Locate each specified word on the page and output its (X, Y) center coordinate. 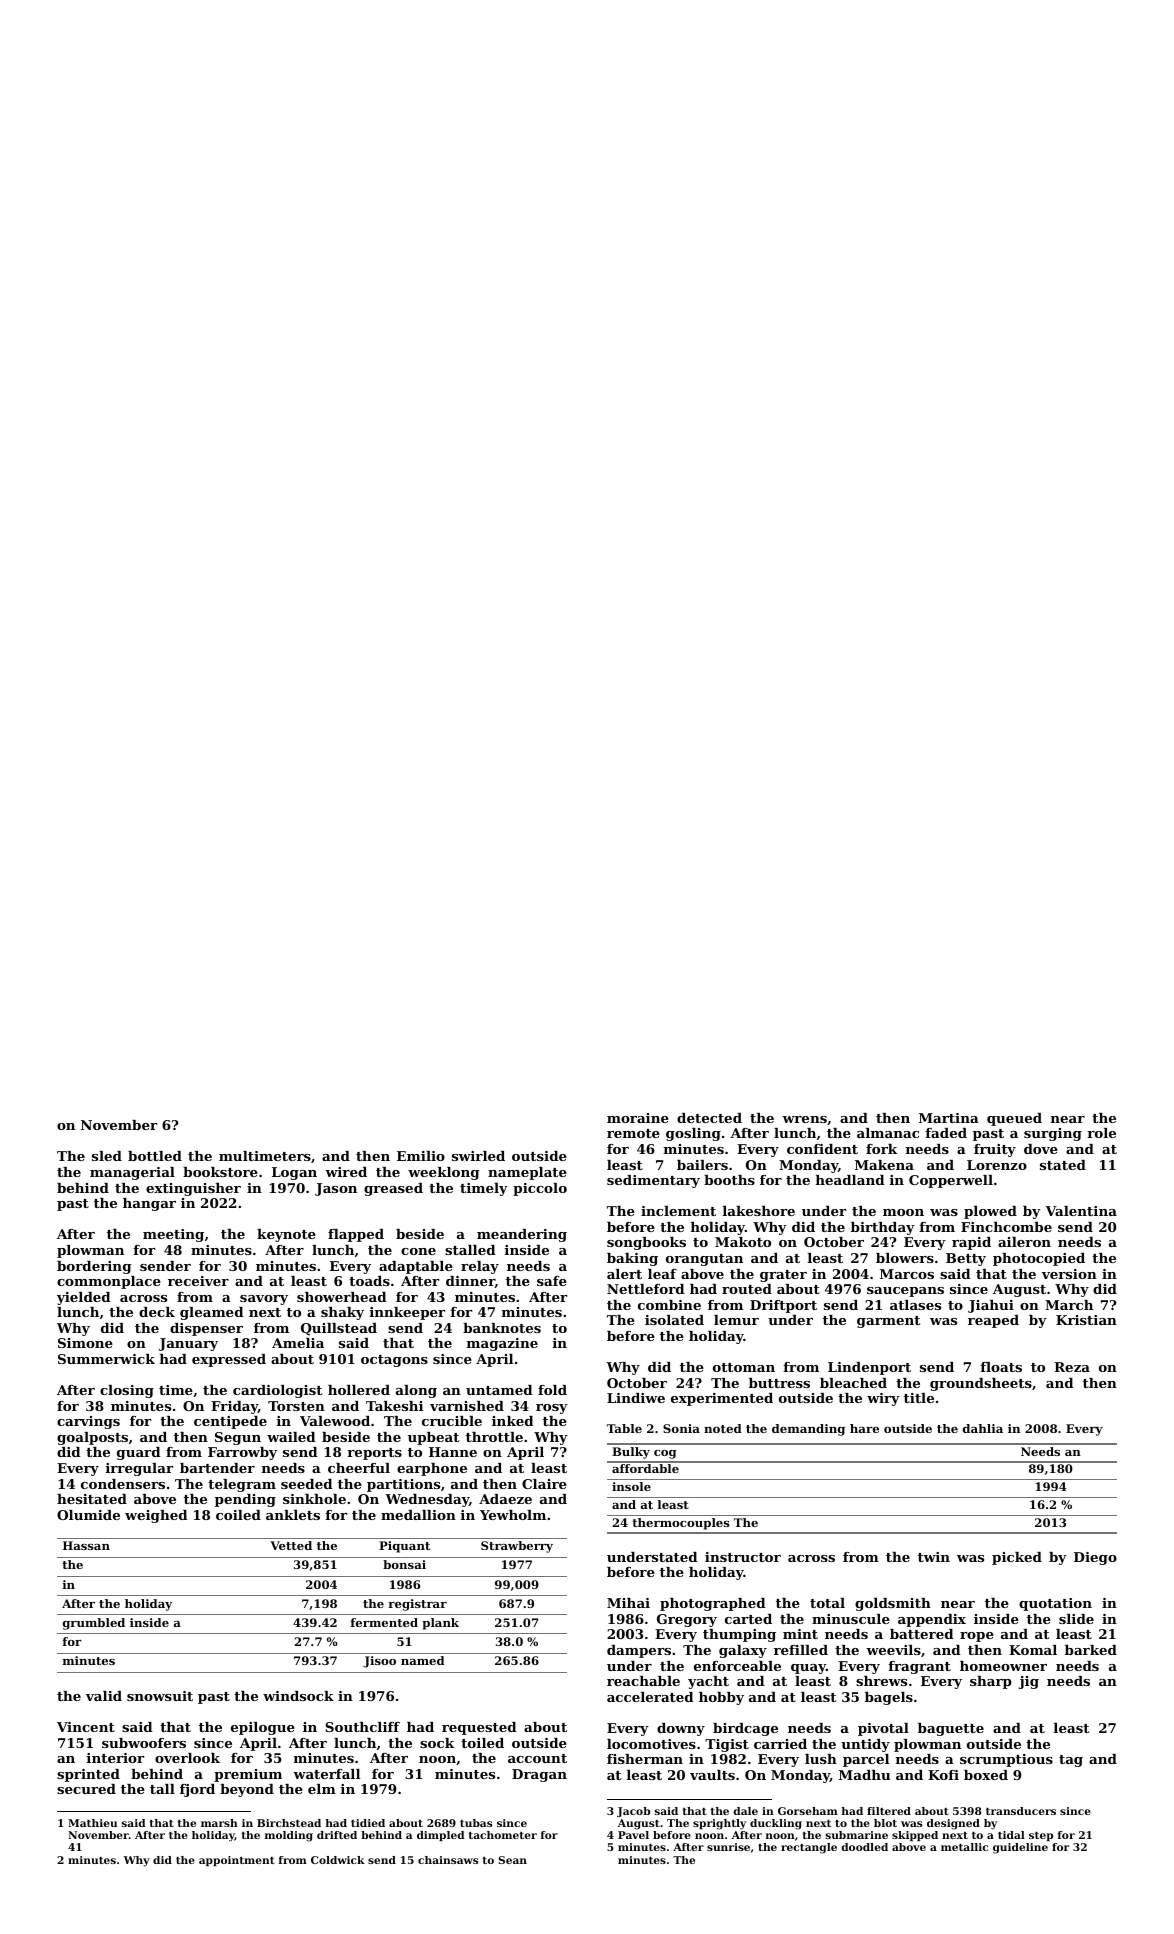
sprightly (719, 1824)
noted (723, 1428)
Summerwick (106, 1359)
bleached (853, 1383)
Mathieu (92, 1823)
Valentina (1081, 1211)
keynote (286, 1235)
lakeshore (759, 1211)
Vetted (291, 1545)
